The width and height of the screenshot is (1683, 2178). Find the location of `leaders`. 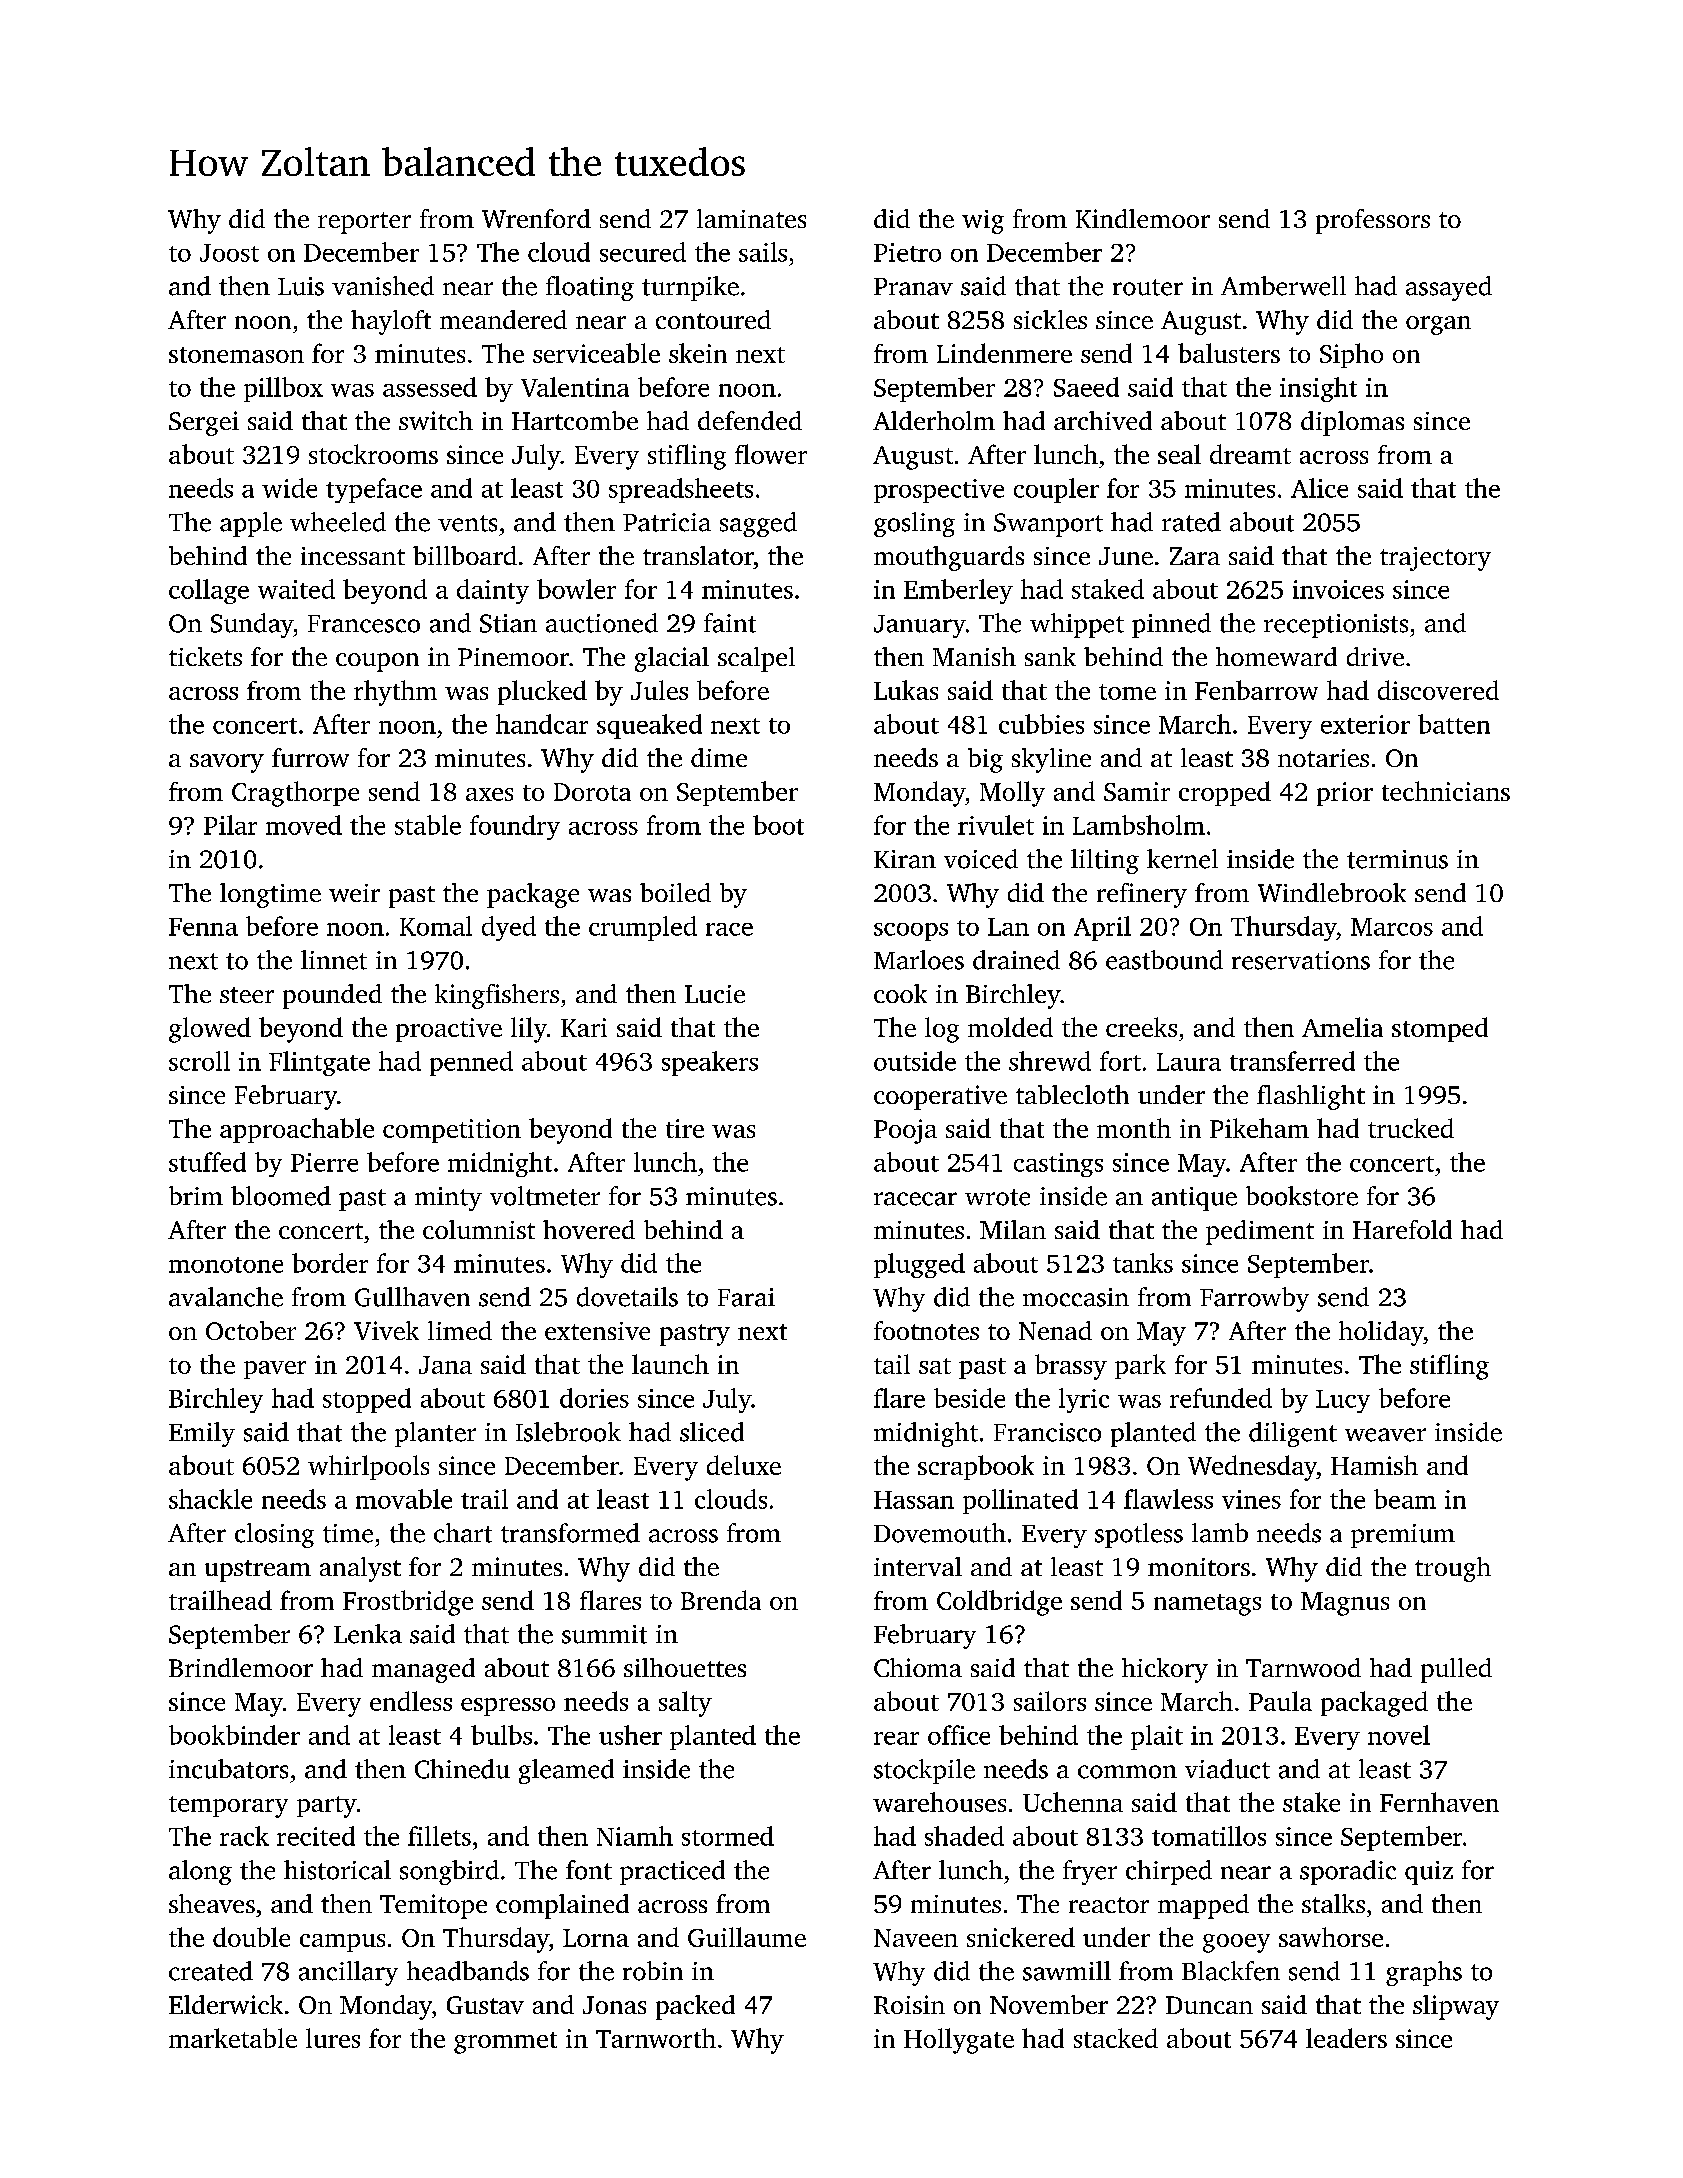

leaders is located at coordinates (1346, 2038).
